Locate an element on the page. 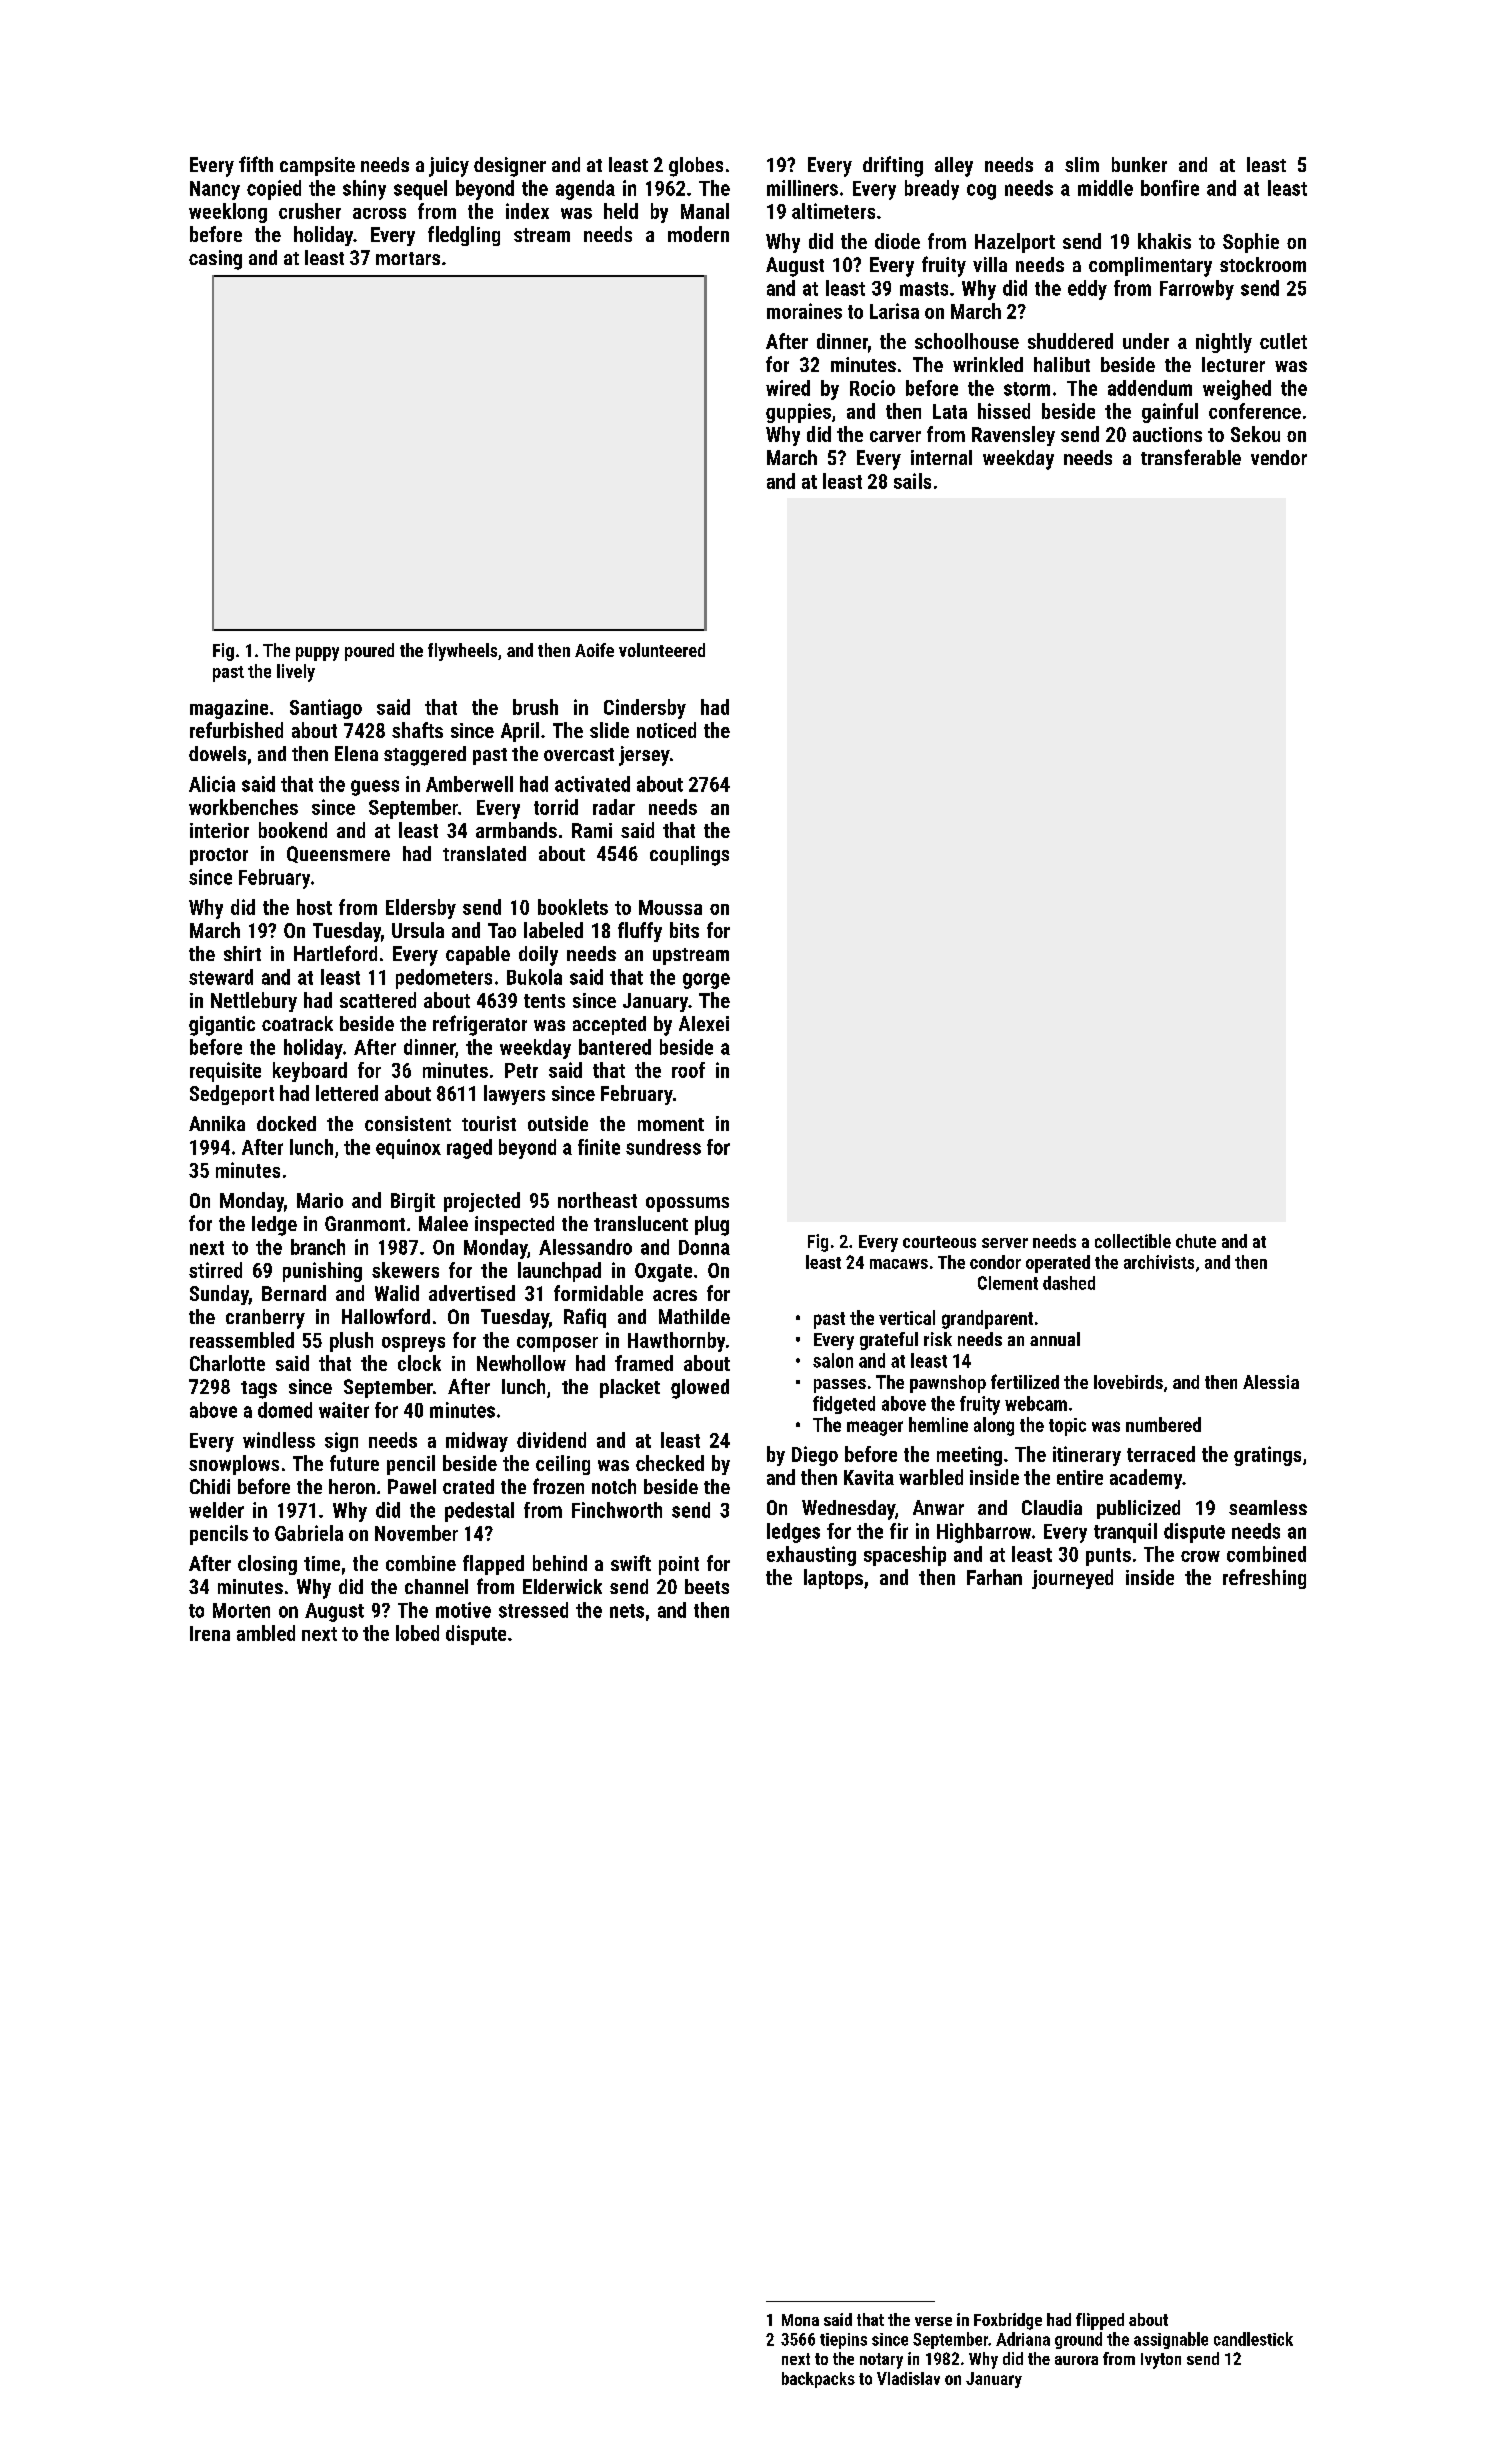  lobed is located at coordinates (417, 1633).
